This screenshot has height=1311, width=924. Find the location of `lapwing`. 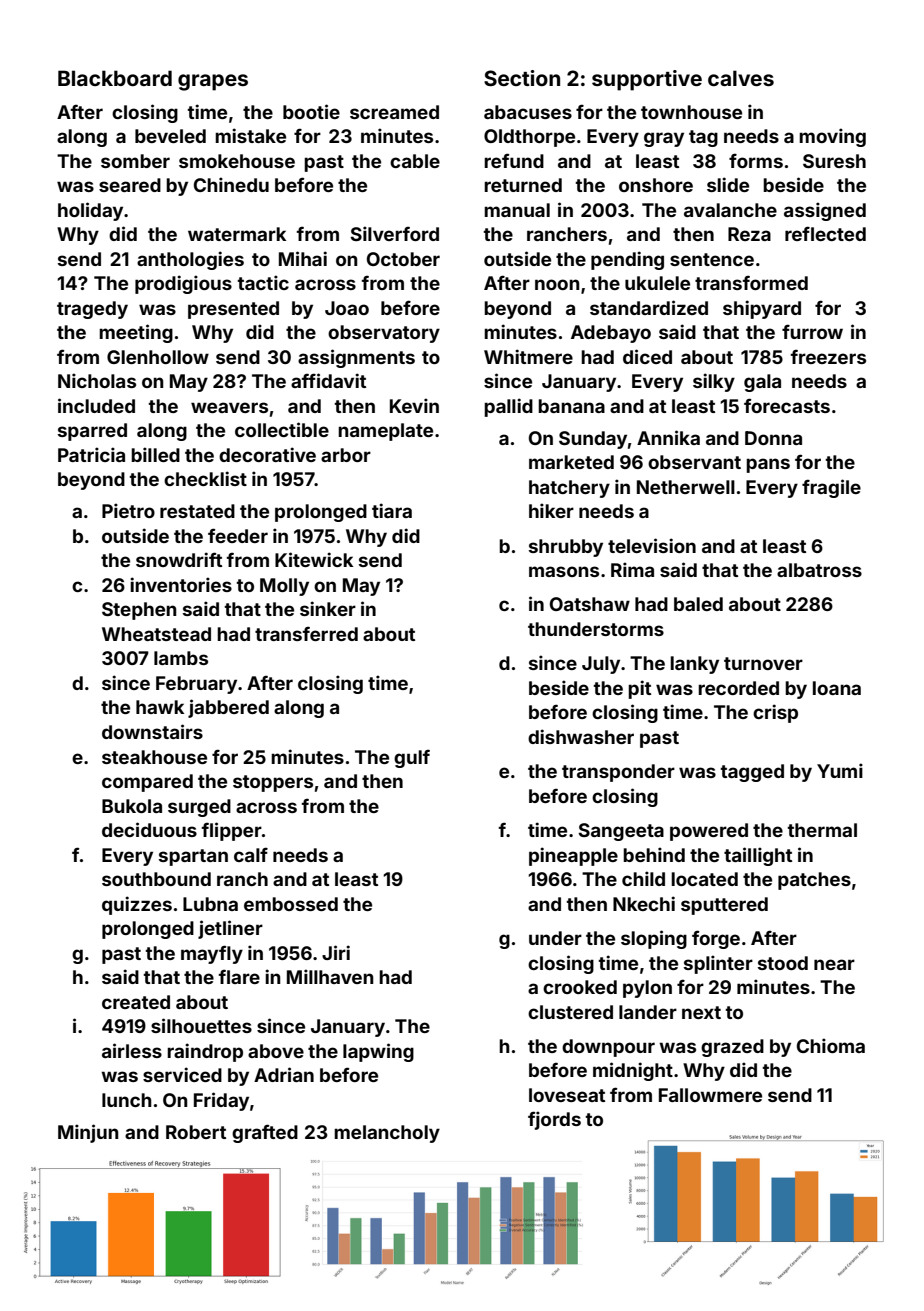

lapwing is located at coordinates (378, 1052).
